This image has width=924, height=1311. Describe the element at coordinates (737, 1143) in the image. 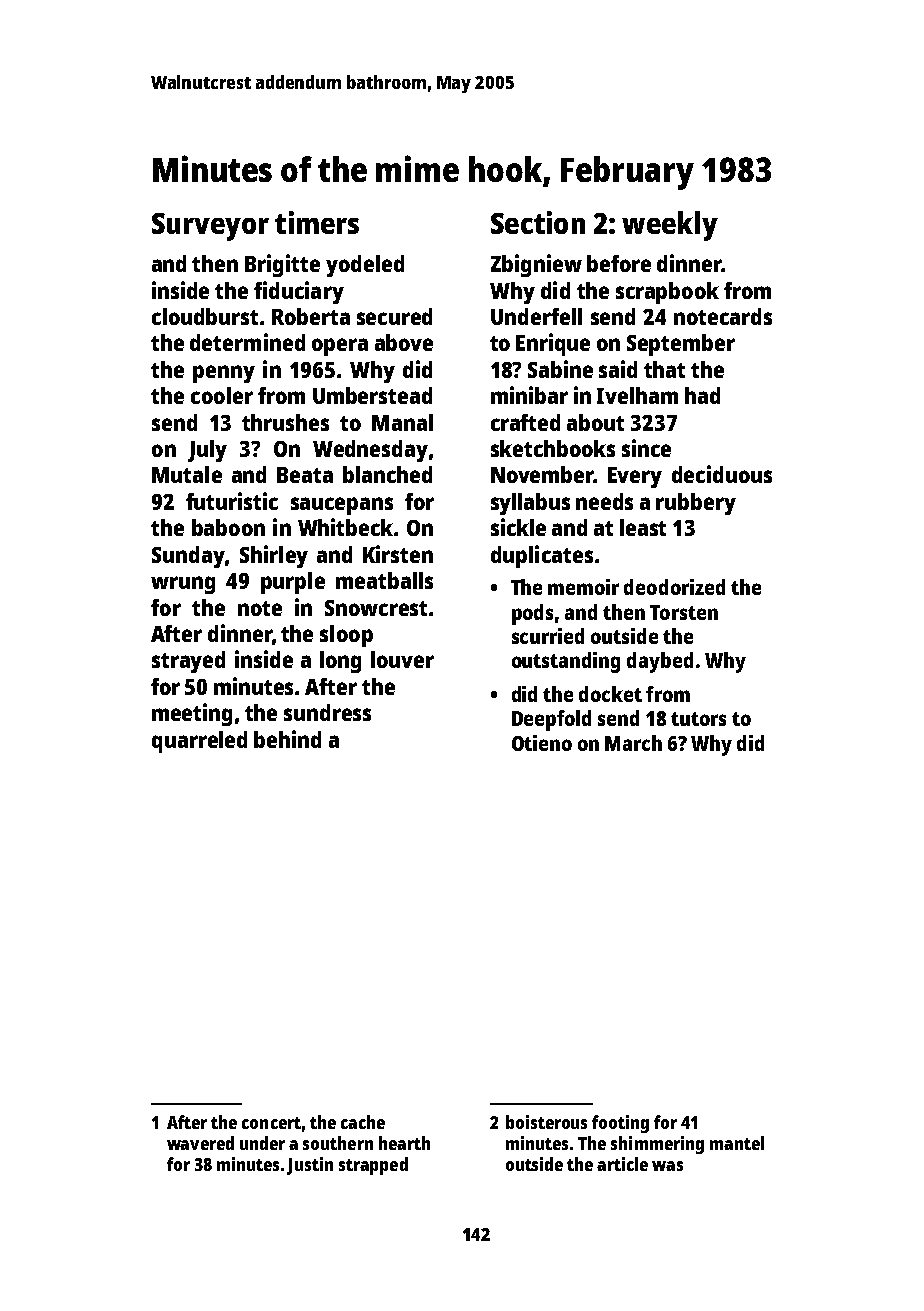

I see `mantel` at that location.
